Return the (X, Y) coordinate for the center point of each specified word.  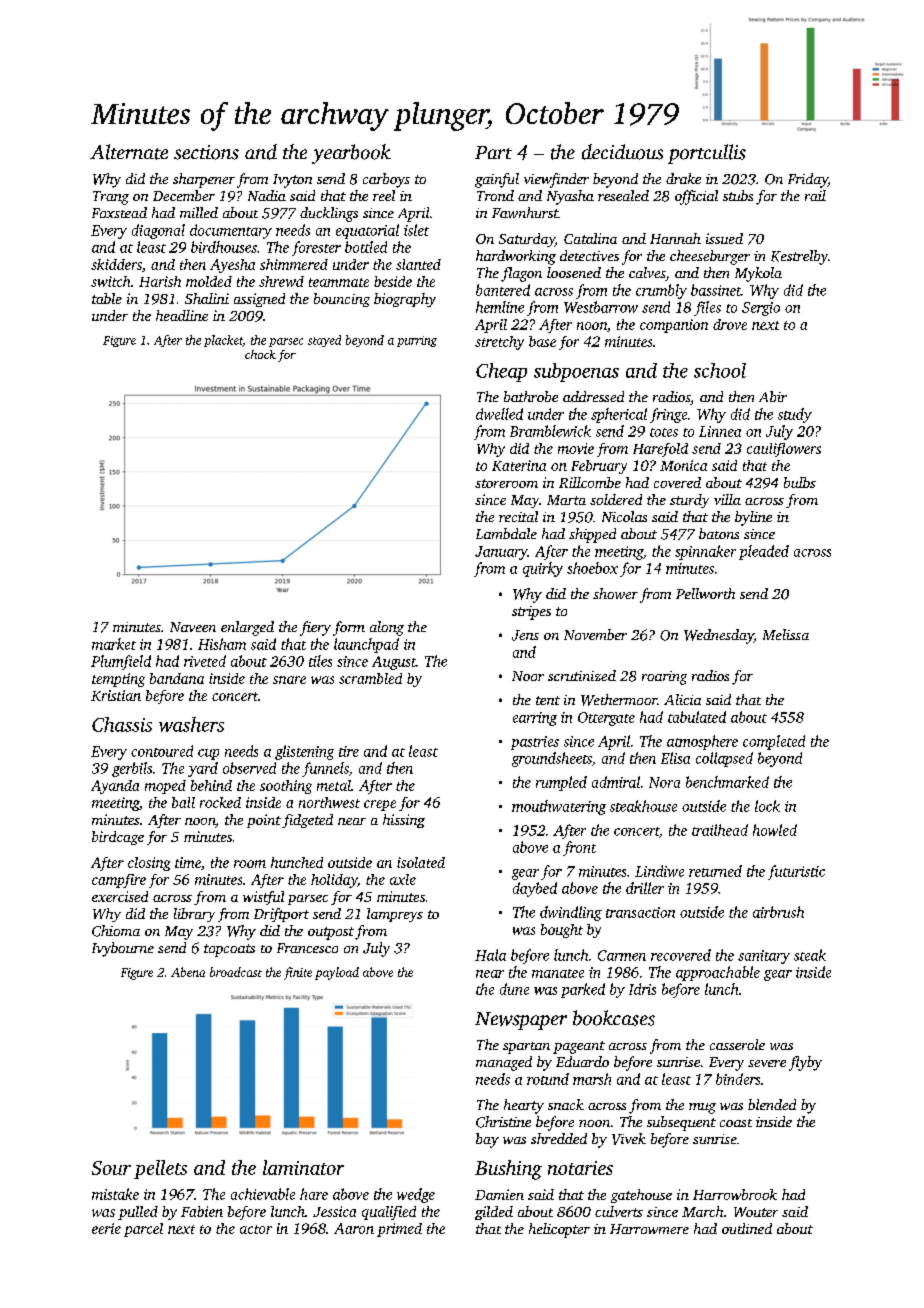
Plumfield (121, 662)
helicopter (559, 1230)
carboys (386, 180)
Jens (525, 635)
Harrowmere (649, 1229)
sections (206, 152)
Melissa (786, 634)
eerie (106, 1228)
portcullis (707, 154)
